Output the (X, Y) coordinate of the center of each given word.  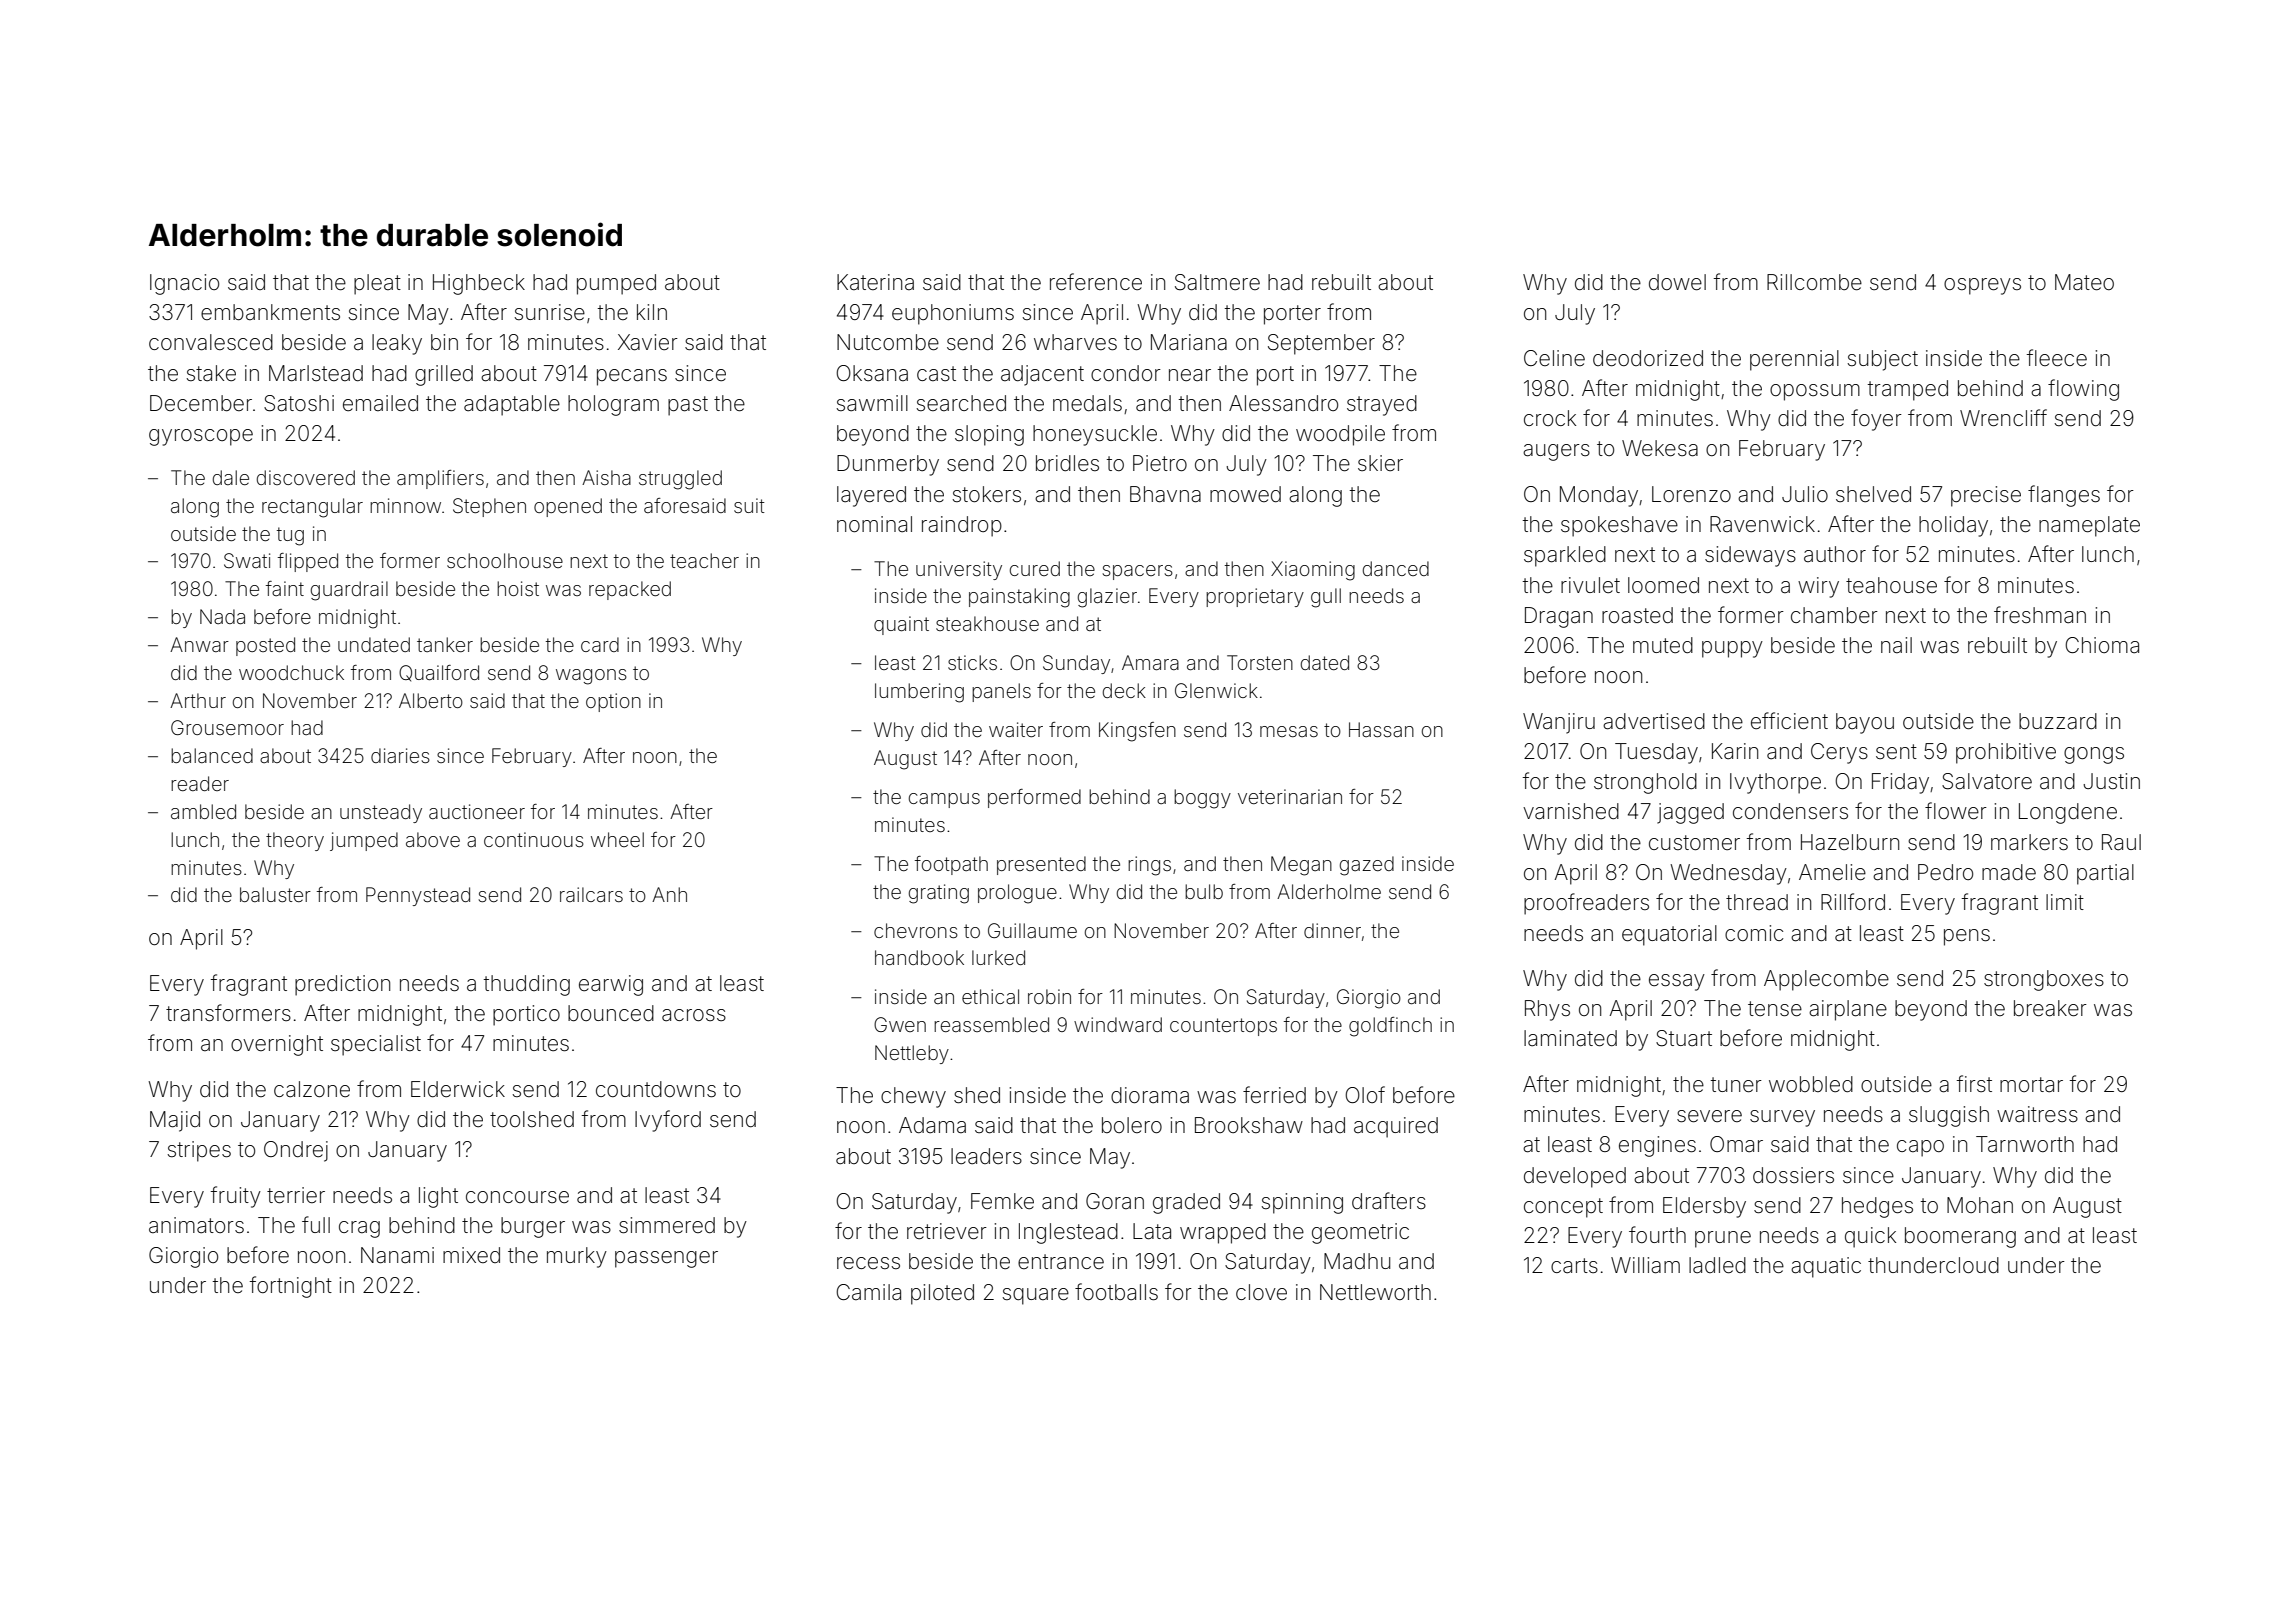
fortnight (291, 1287)
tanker (445, 644)
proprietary (1255, 597)
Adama (932, 1125)
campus (944, 800)
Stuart (1684, 1038)
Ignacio (184, 284)
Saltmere (1217, 282)
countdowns (656, 1089)
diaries (400, 755)
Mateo (2084, 282)
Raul (2121, 842)
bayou (1865, 723)
